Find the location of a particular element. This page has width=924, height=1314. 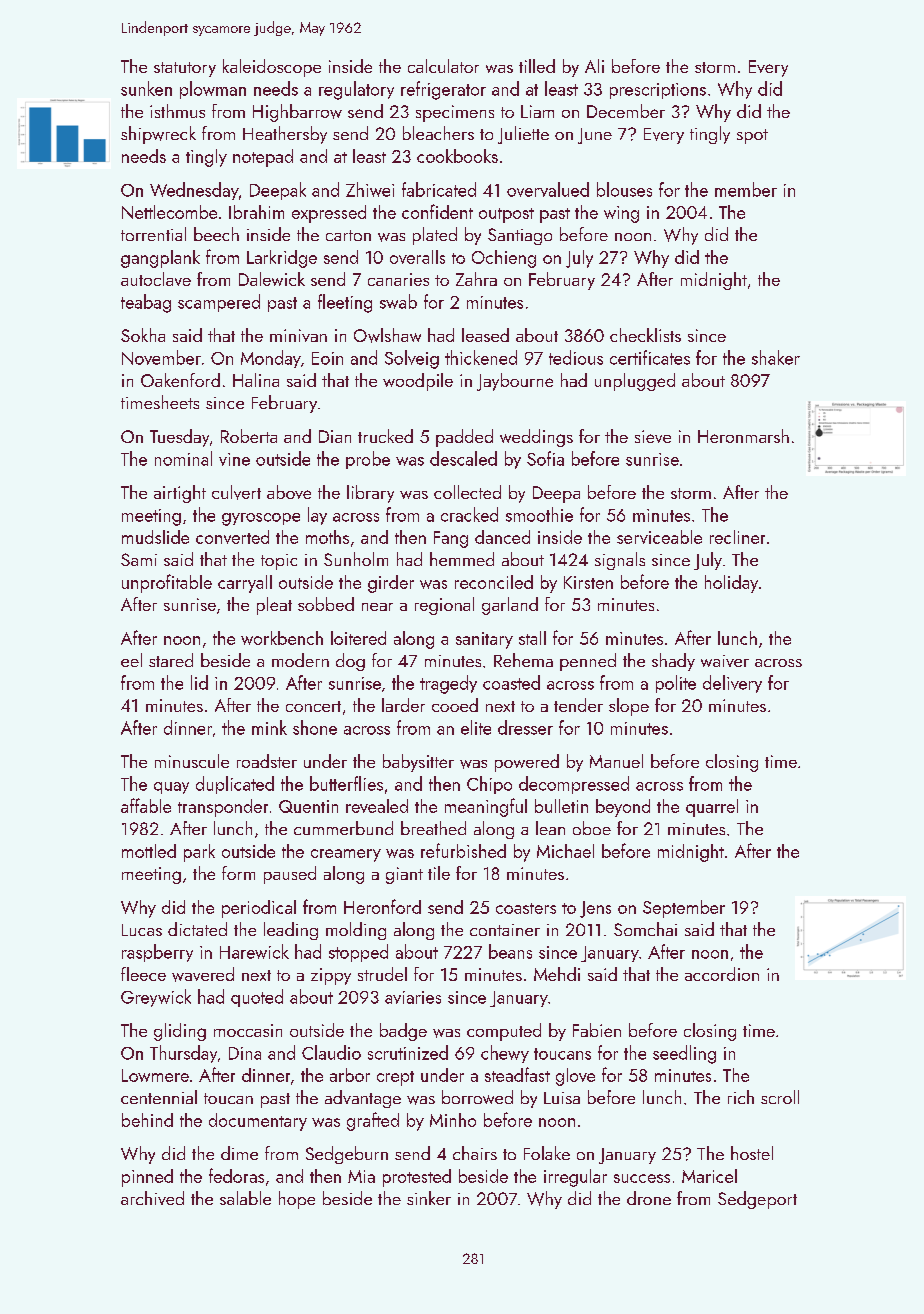

archived is located at coordinates (152, 1198).
